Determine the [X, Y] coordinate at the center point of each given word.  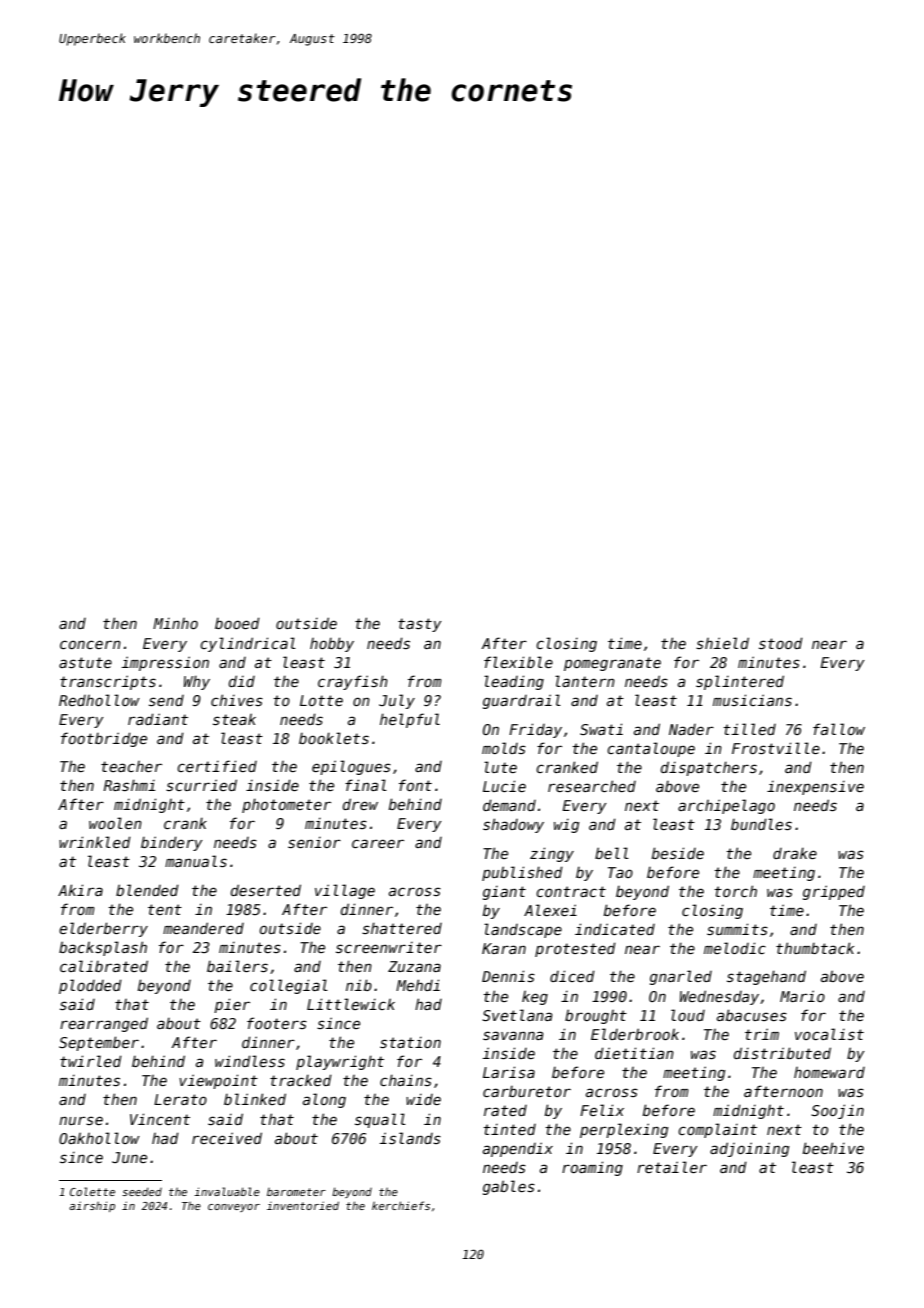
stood [781, 643]
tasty [420, 625]
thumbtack [815, 948]
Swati [601, 729]
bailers [237, 966]
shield [722, 643]
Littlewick [351, 1004]
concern [90, 644]
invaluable [227, 1191]
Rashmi [129, 785]
